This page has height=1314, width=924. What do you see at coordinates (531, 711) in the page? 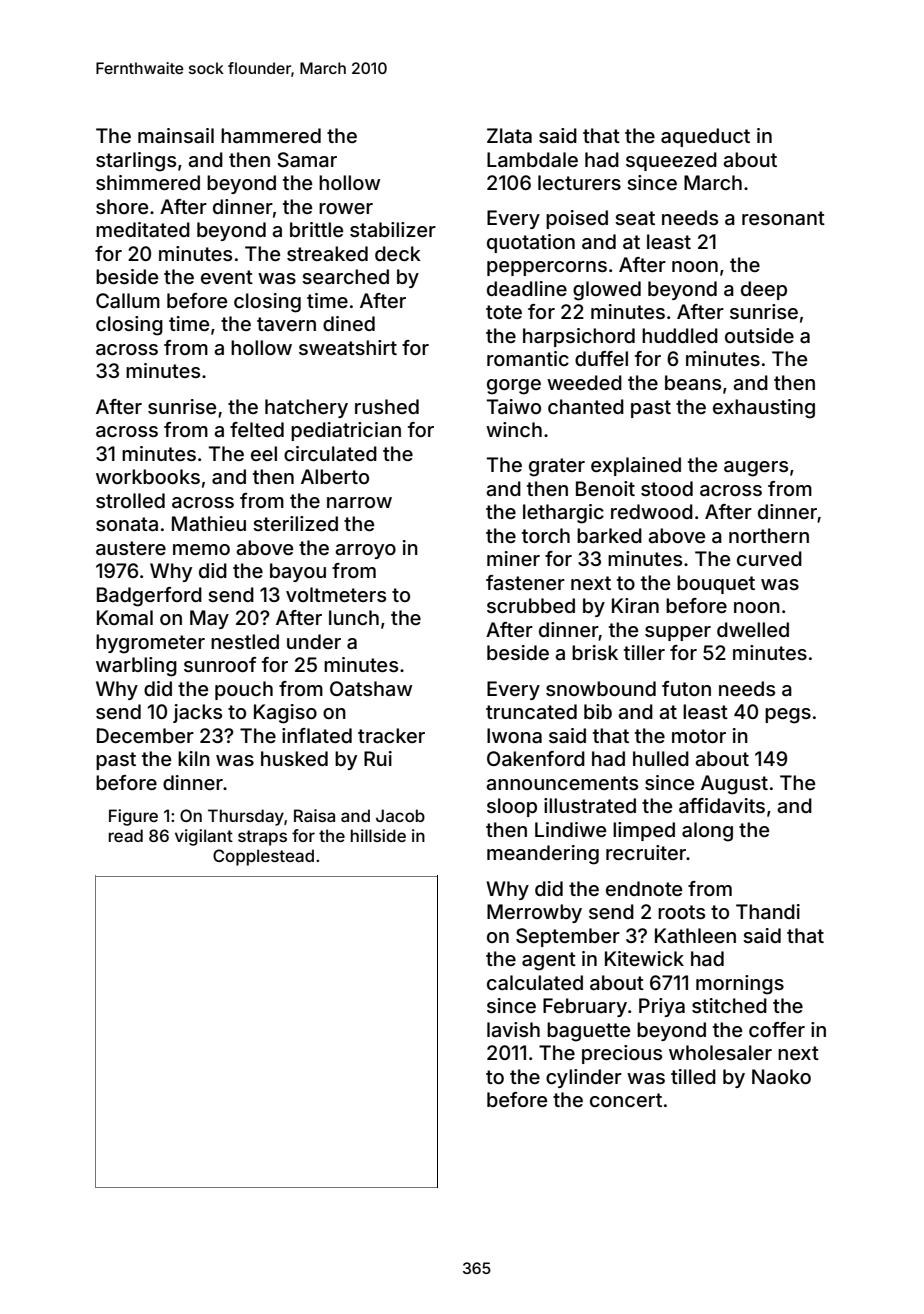
I see `truncated` at bounding box center [531, 711].
